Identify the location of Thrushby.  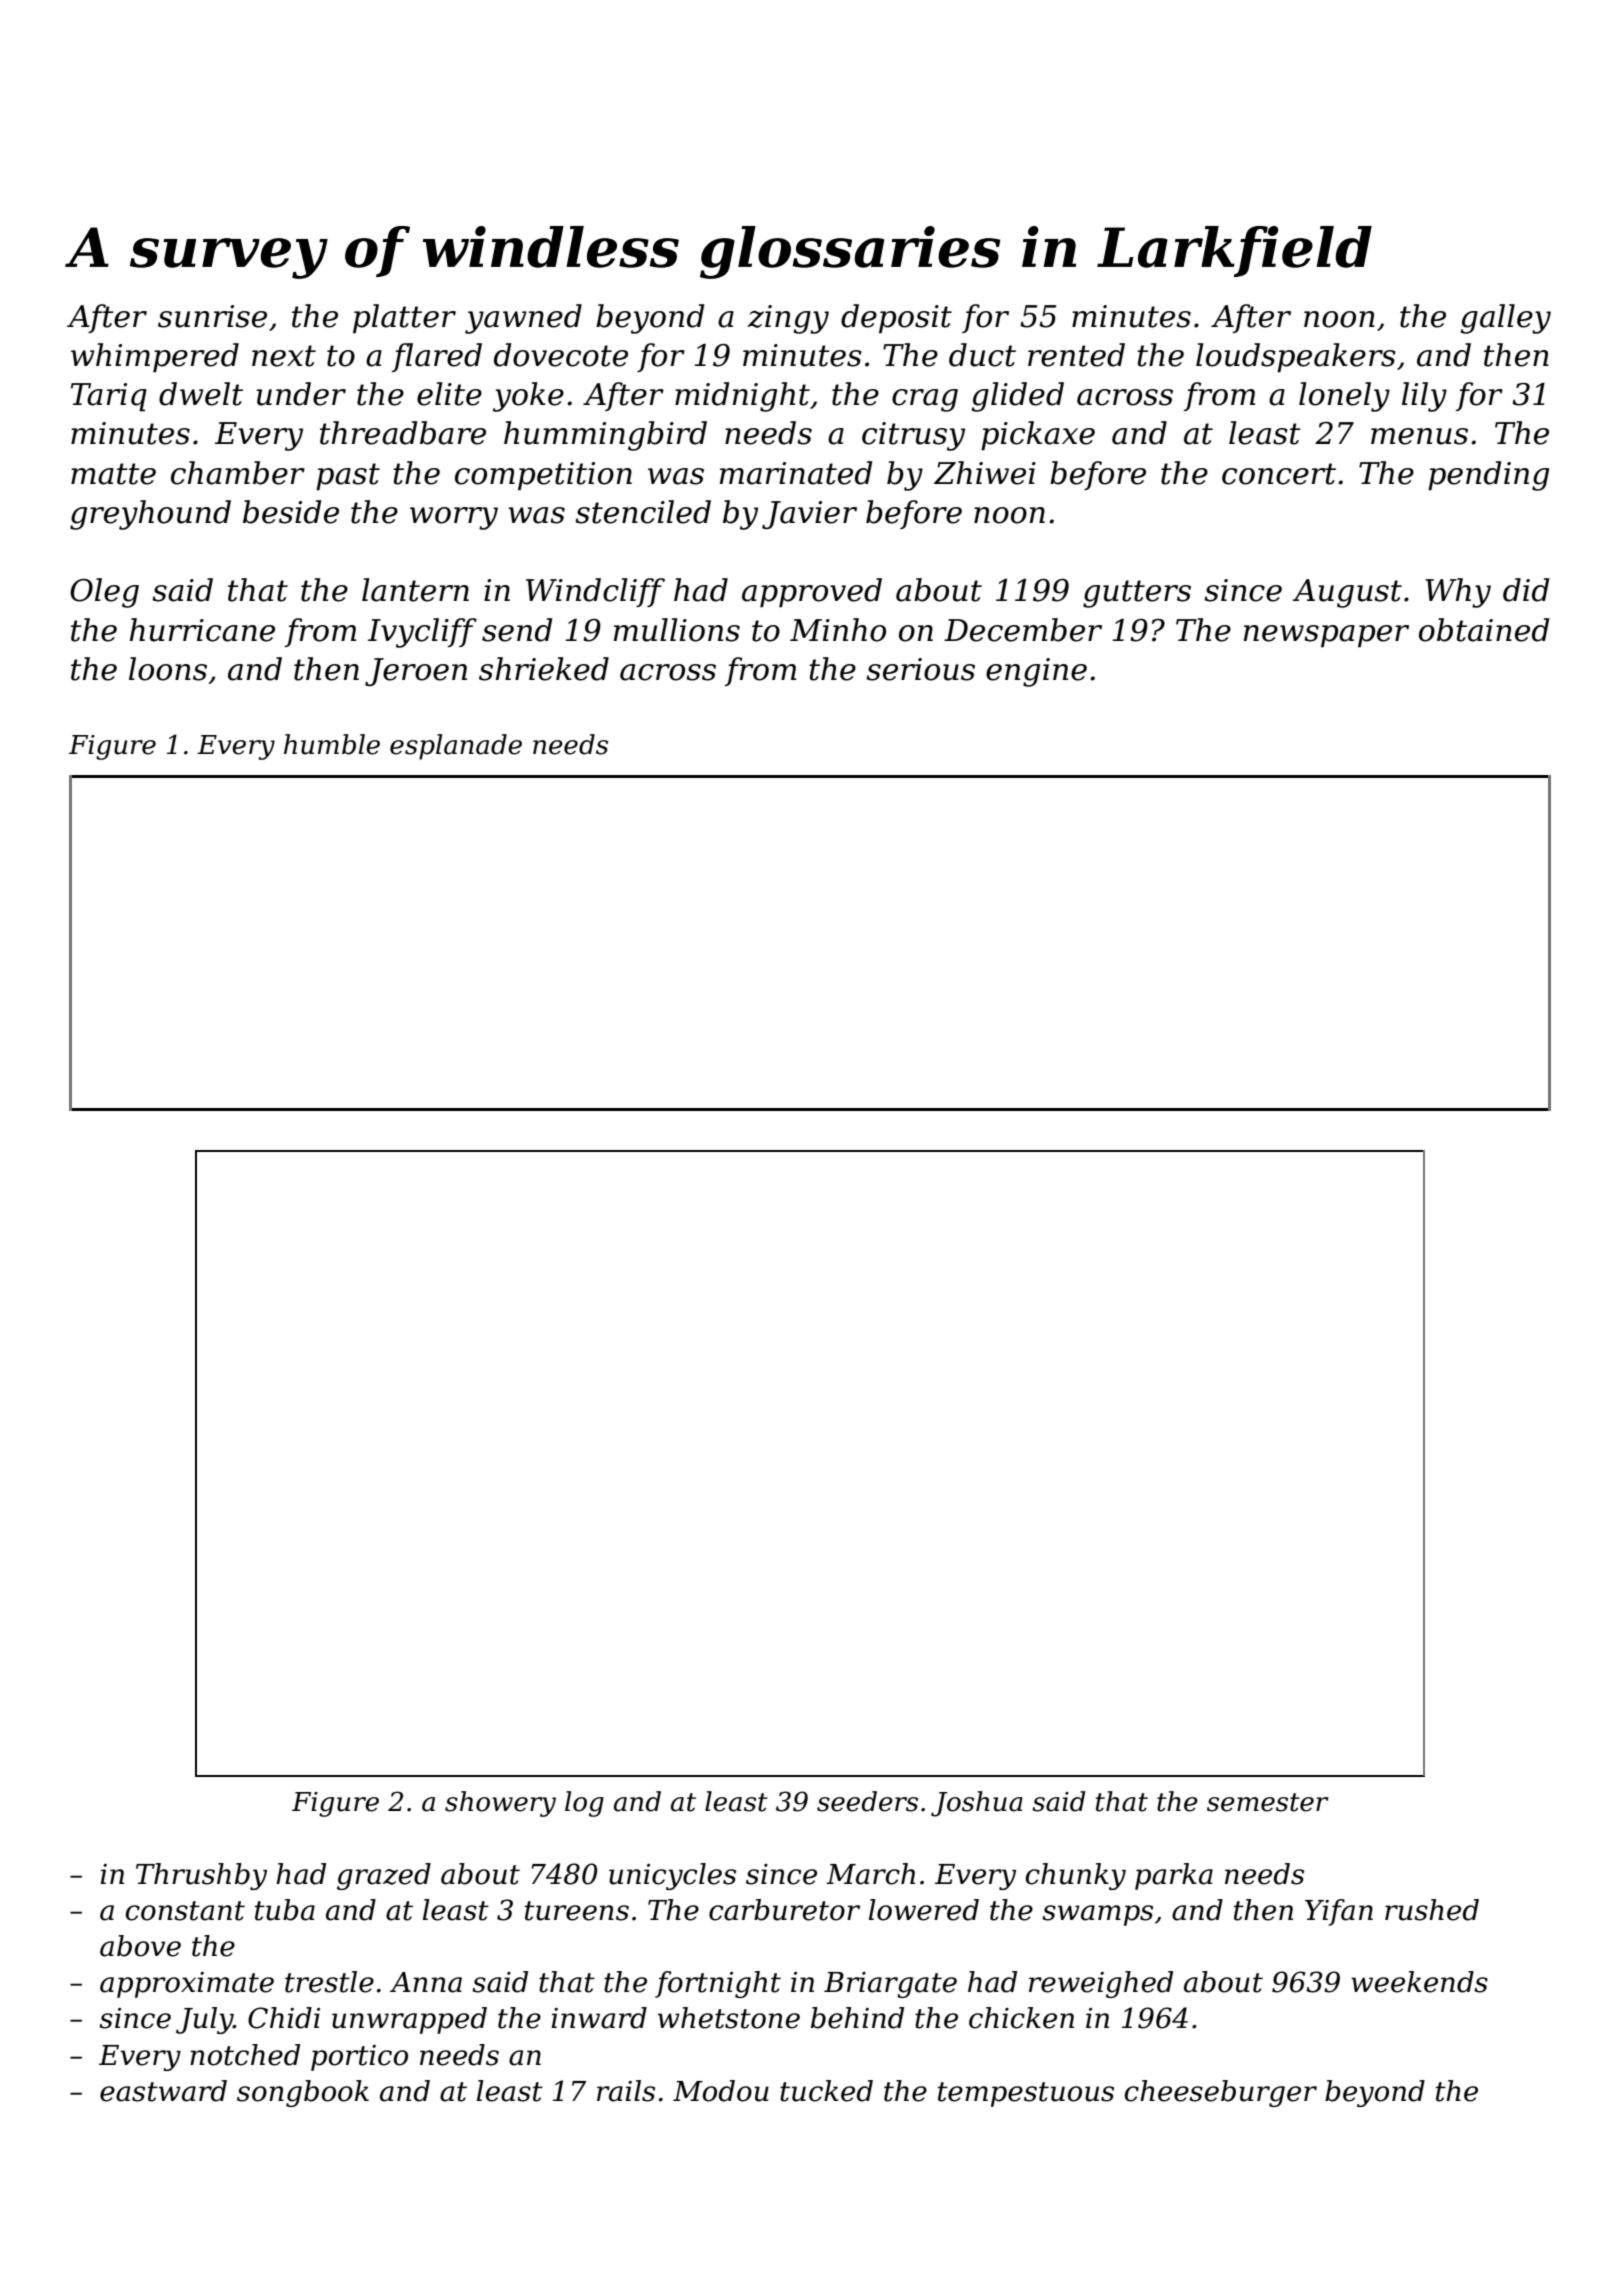
(201, 1876).
